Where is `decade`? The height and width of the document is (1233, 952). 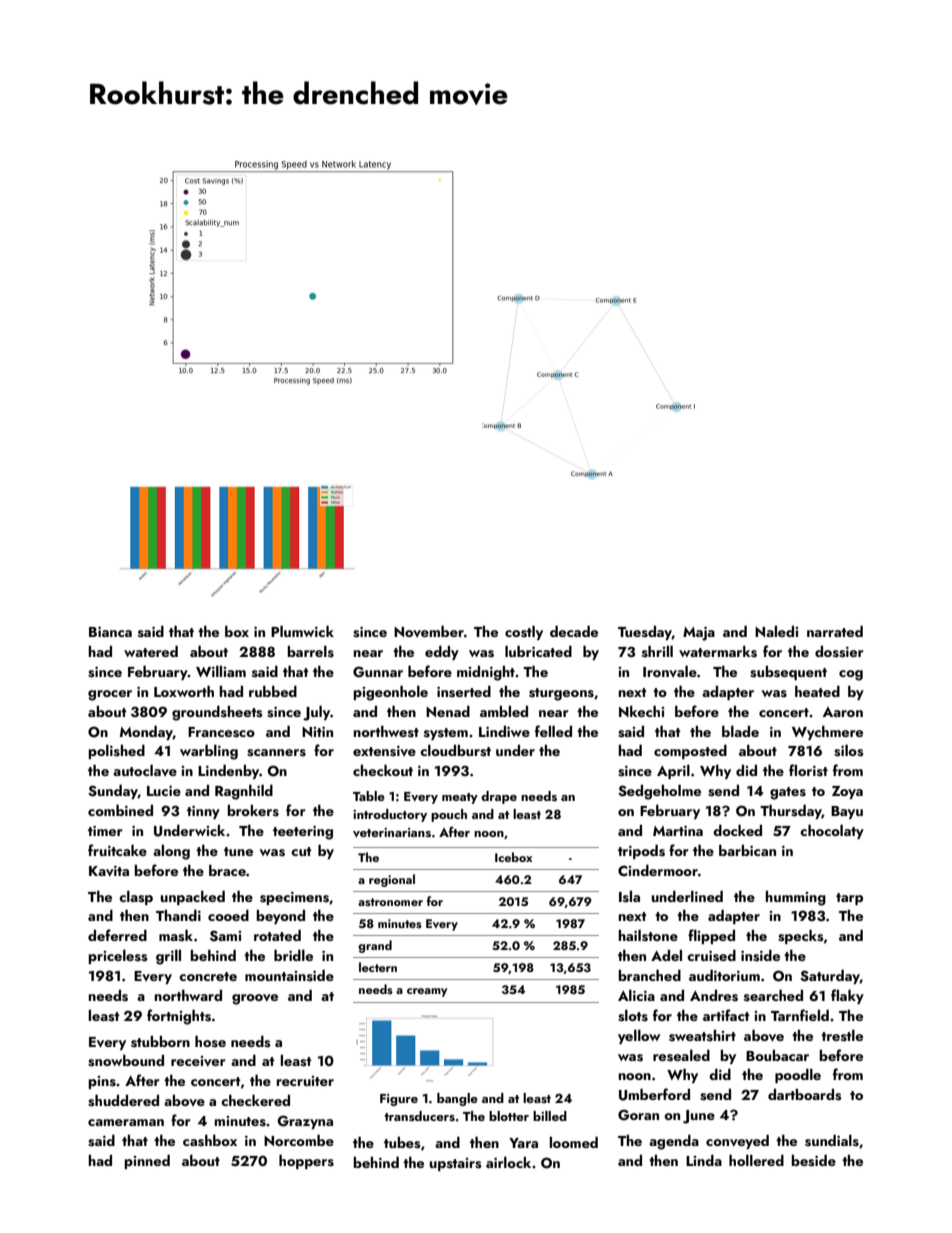 decade is located at coordinates (574, 631).
